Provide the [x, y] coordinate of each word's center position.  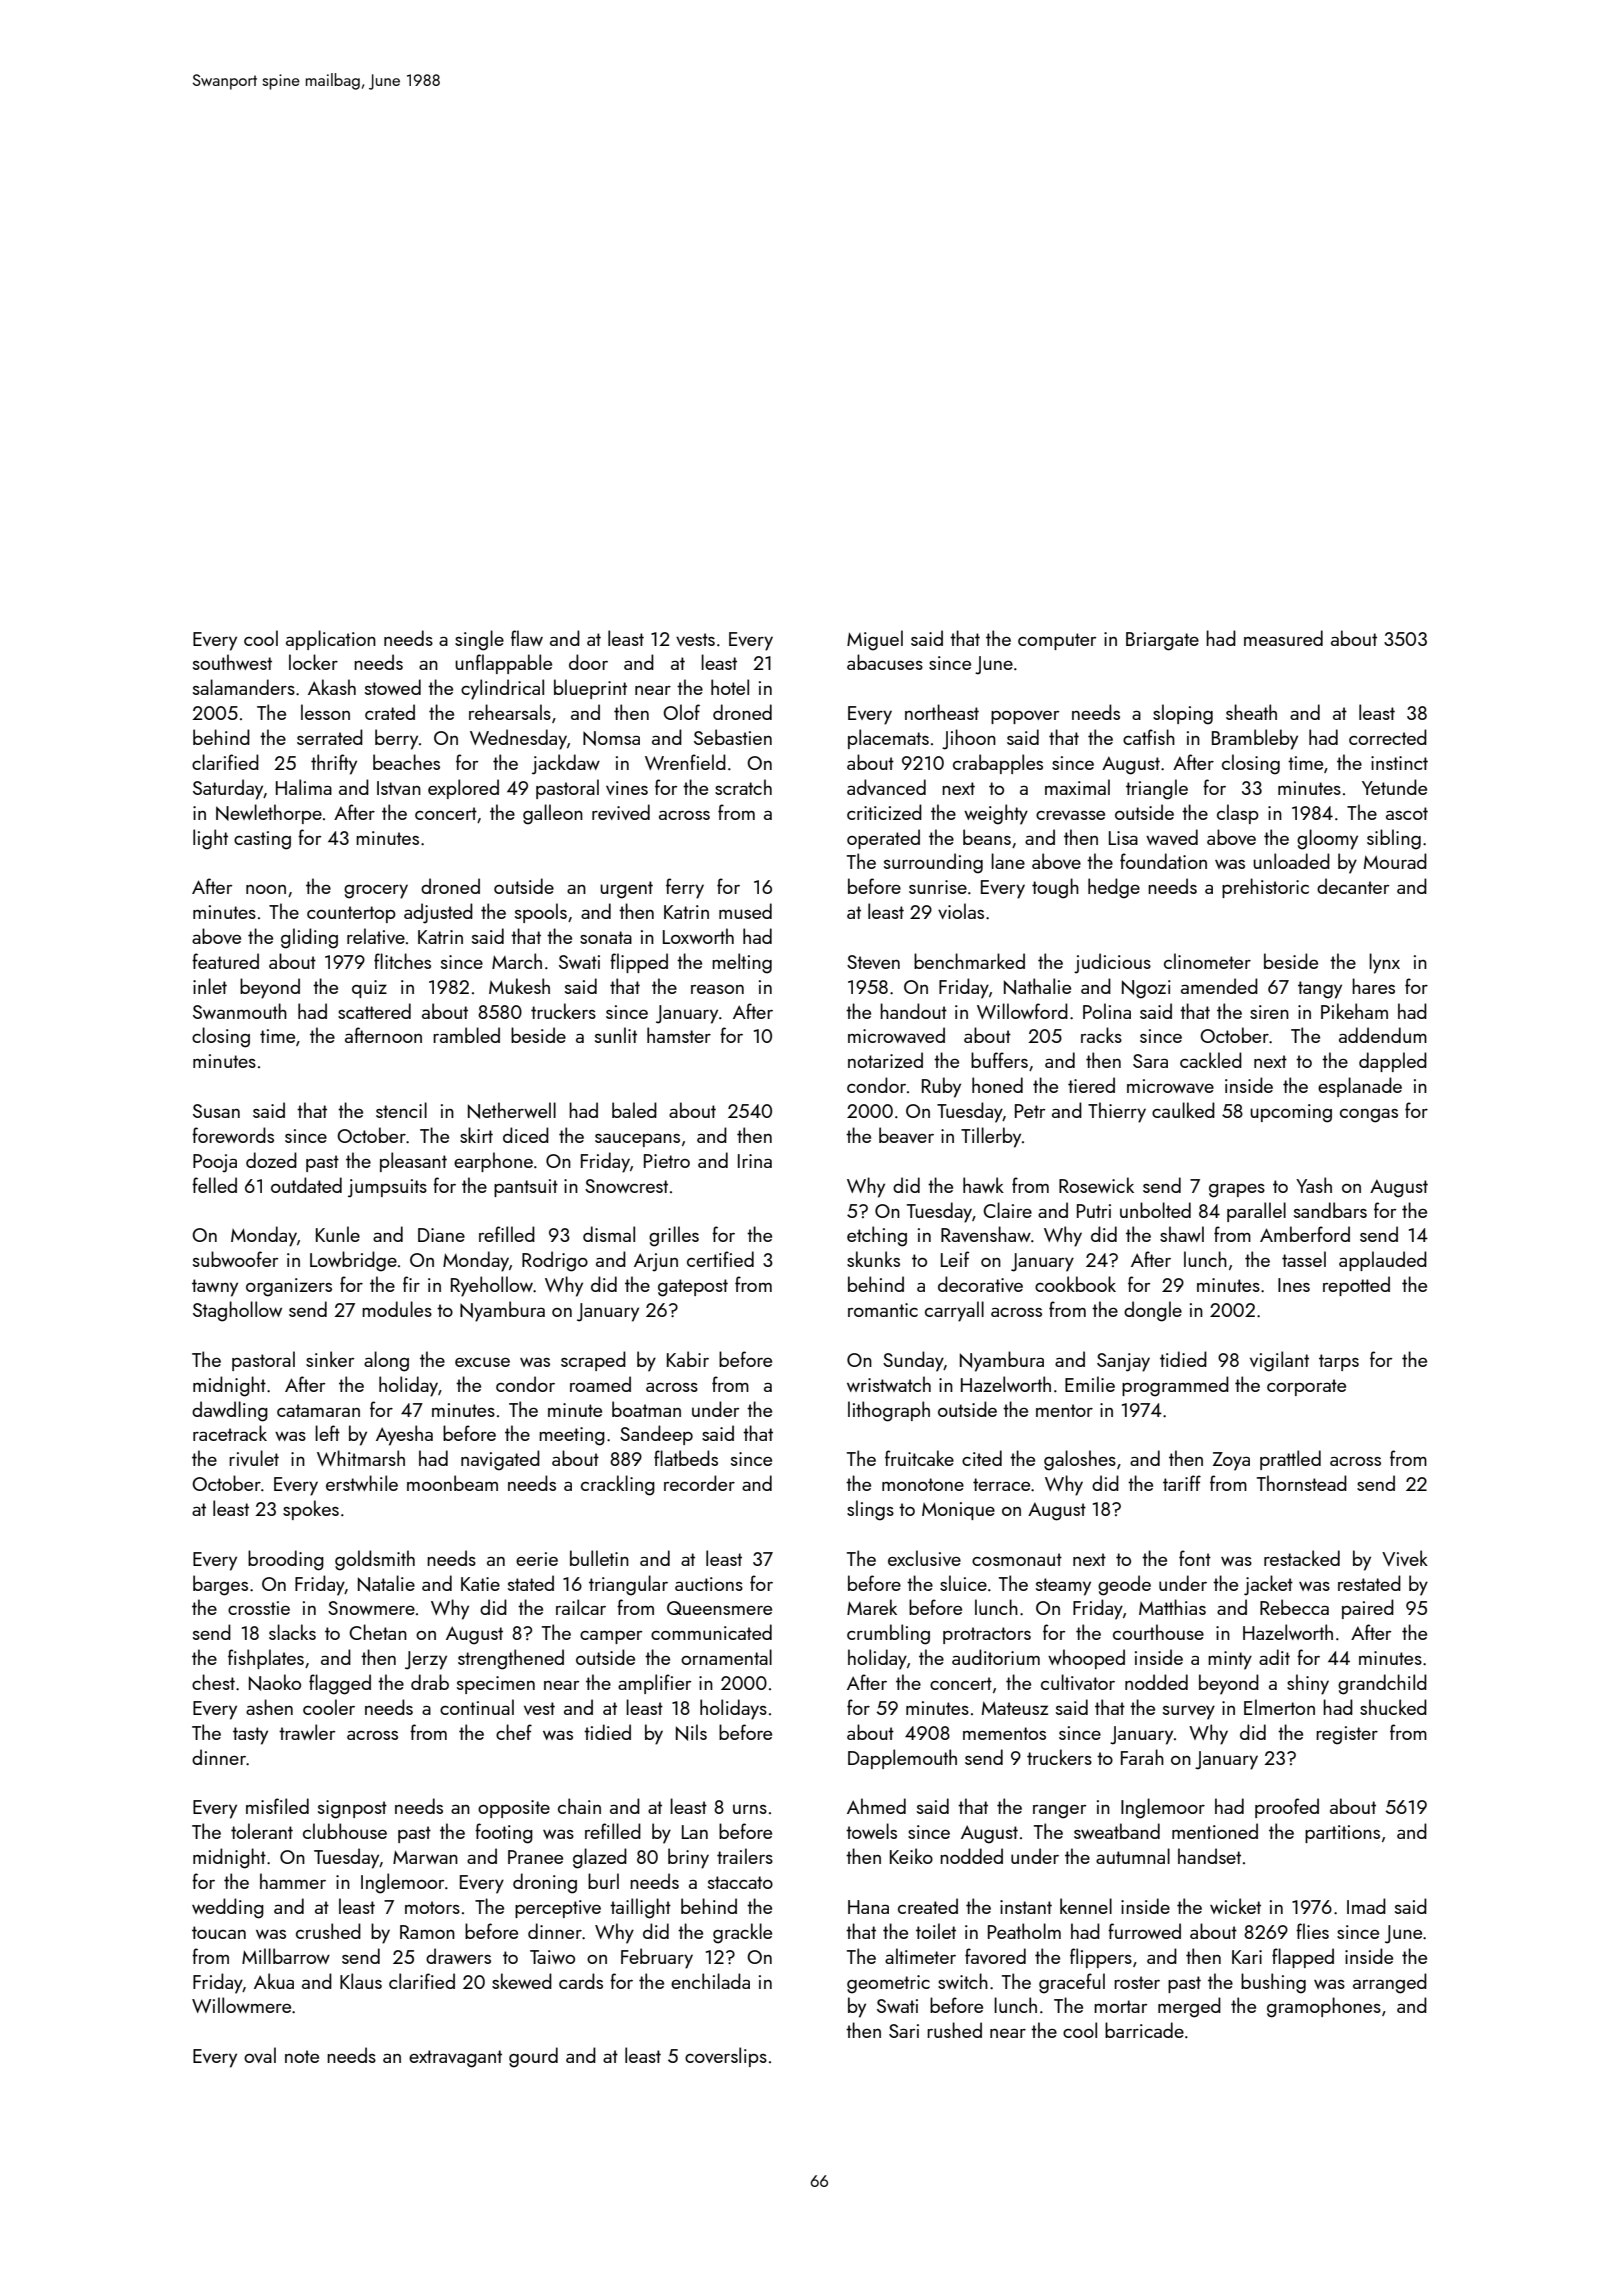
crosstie [259, 1608]
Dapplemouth [902, 1759]
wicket [1235, 1906]
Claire [1007, 1210]
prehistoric [1265, 888]
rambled [466, 1035]
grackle [742, 1933]
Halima [304, 787]
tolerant [262, 1831]
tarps [1339, 1362]
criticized [884, 812]
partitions [1342, 1834]
